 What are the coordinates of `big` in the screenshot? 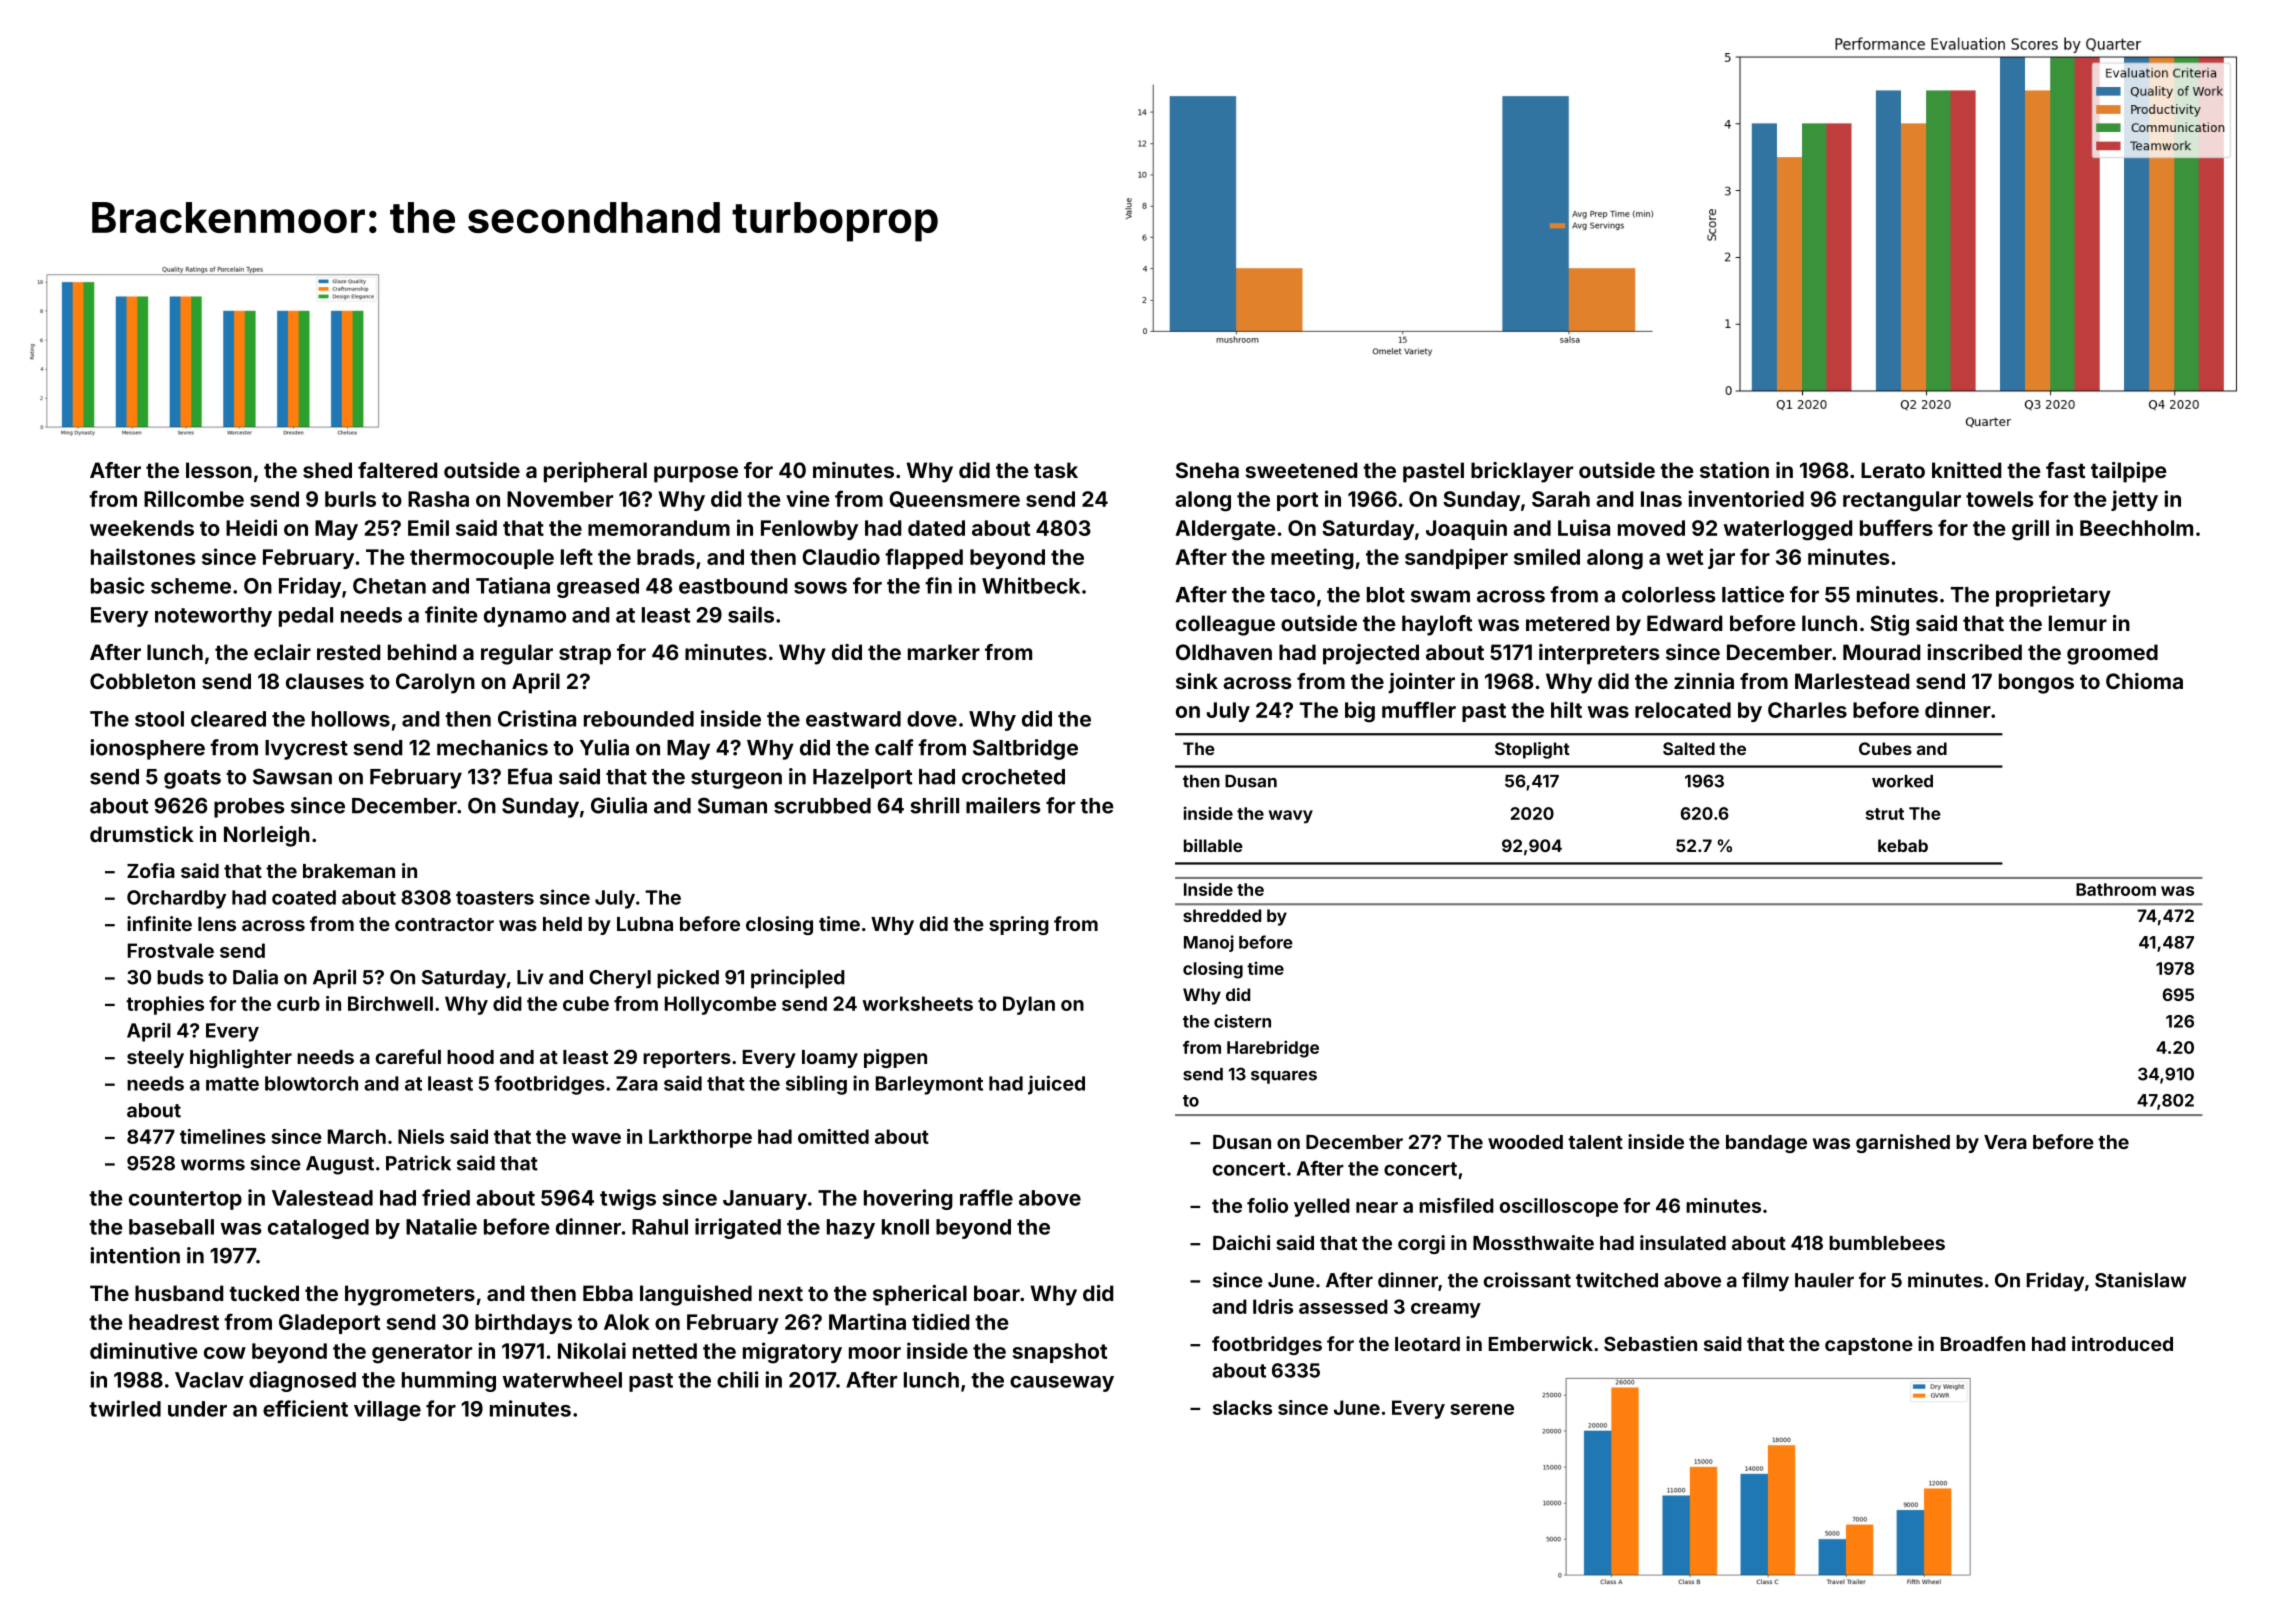 It's located at (1360, 712).
